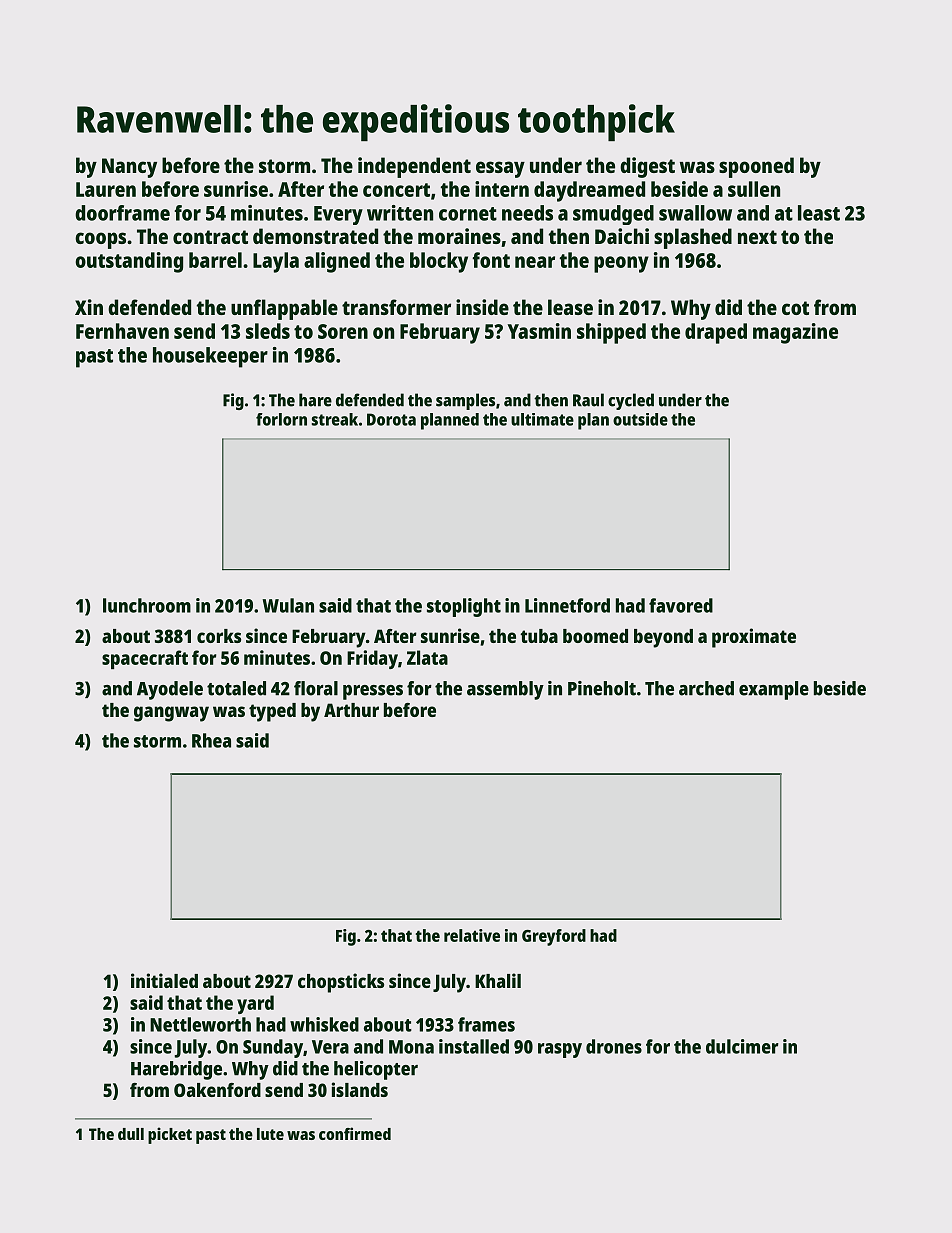  I want to click on drones, so click(614, 1046).
